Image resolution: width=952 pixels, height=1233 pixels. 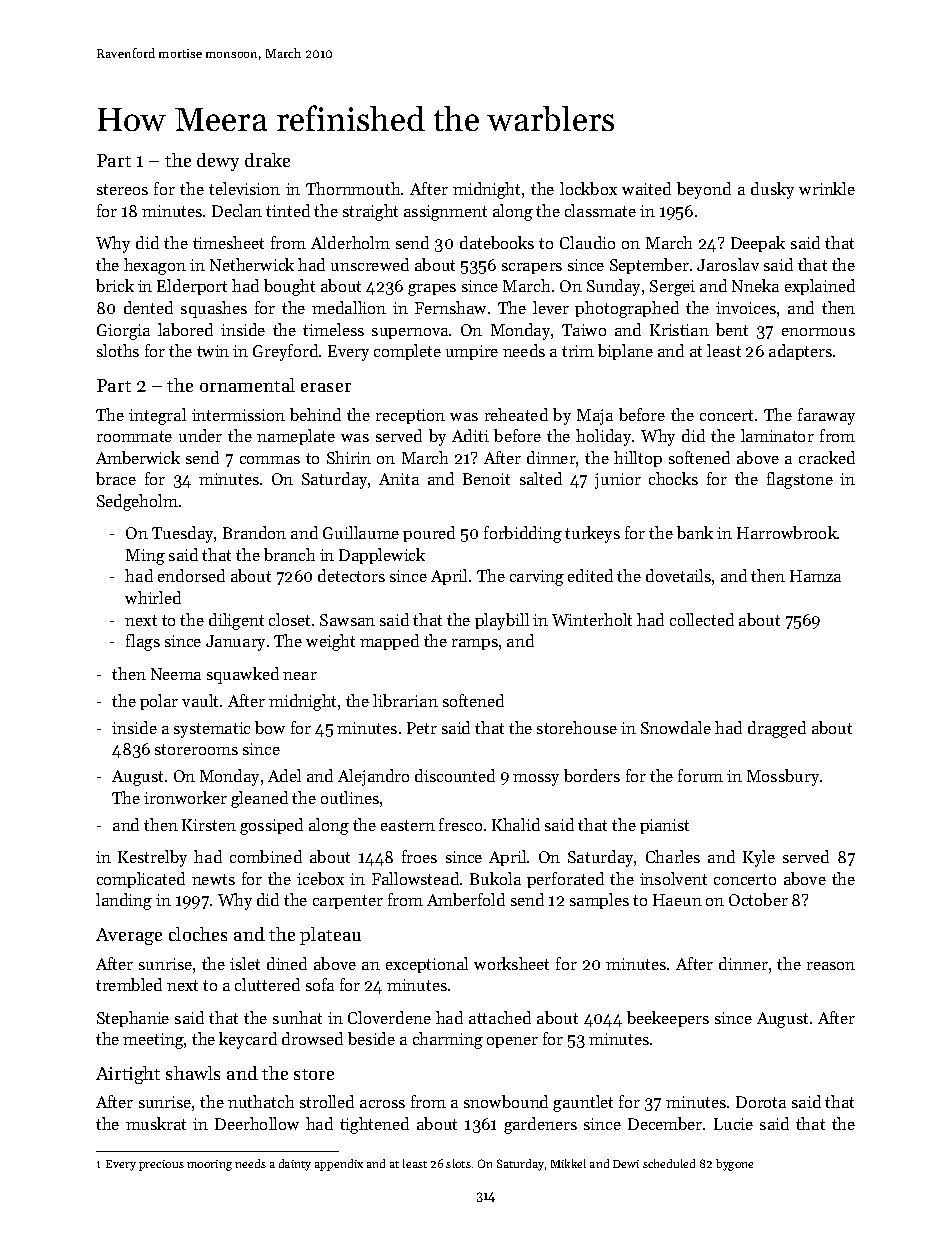 I want to click on Thornmouth, so click(x=353, y=188).
